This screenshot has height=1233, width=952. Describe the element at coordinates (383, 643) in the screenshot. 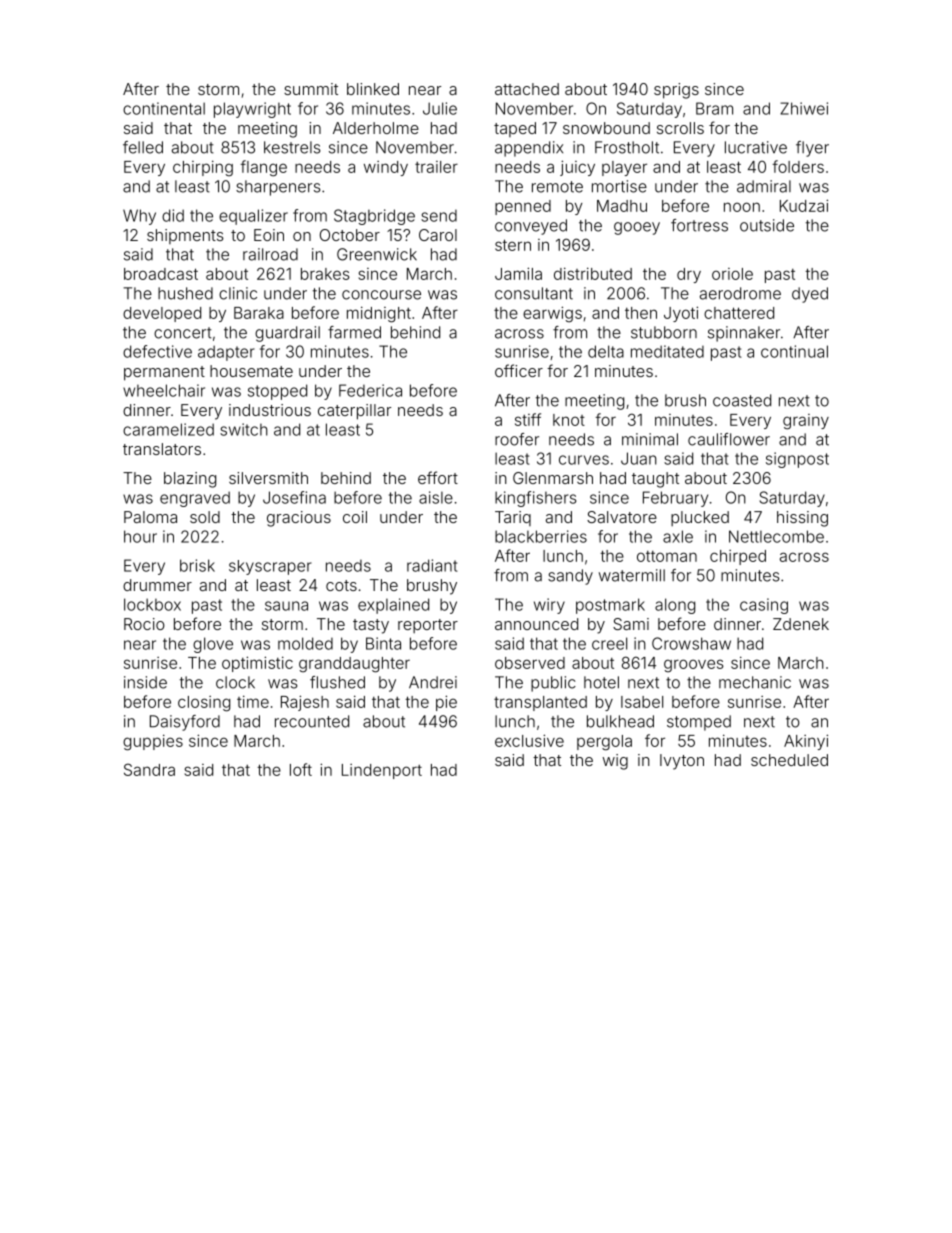

I see `Binta` at that location.
